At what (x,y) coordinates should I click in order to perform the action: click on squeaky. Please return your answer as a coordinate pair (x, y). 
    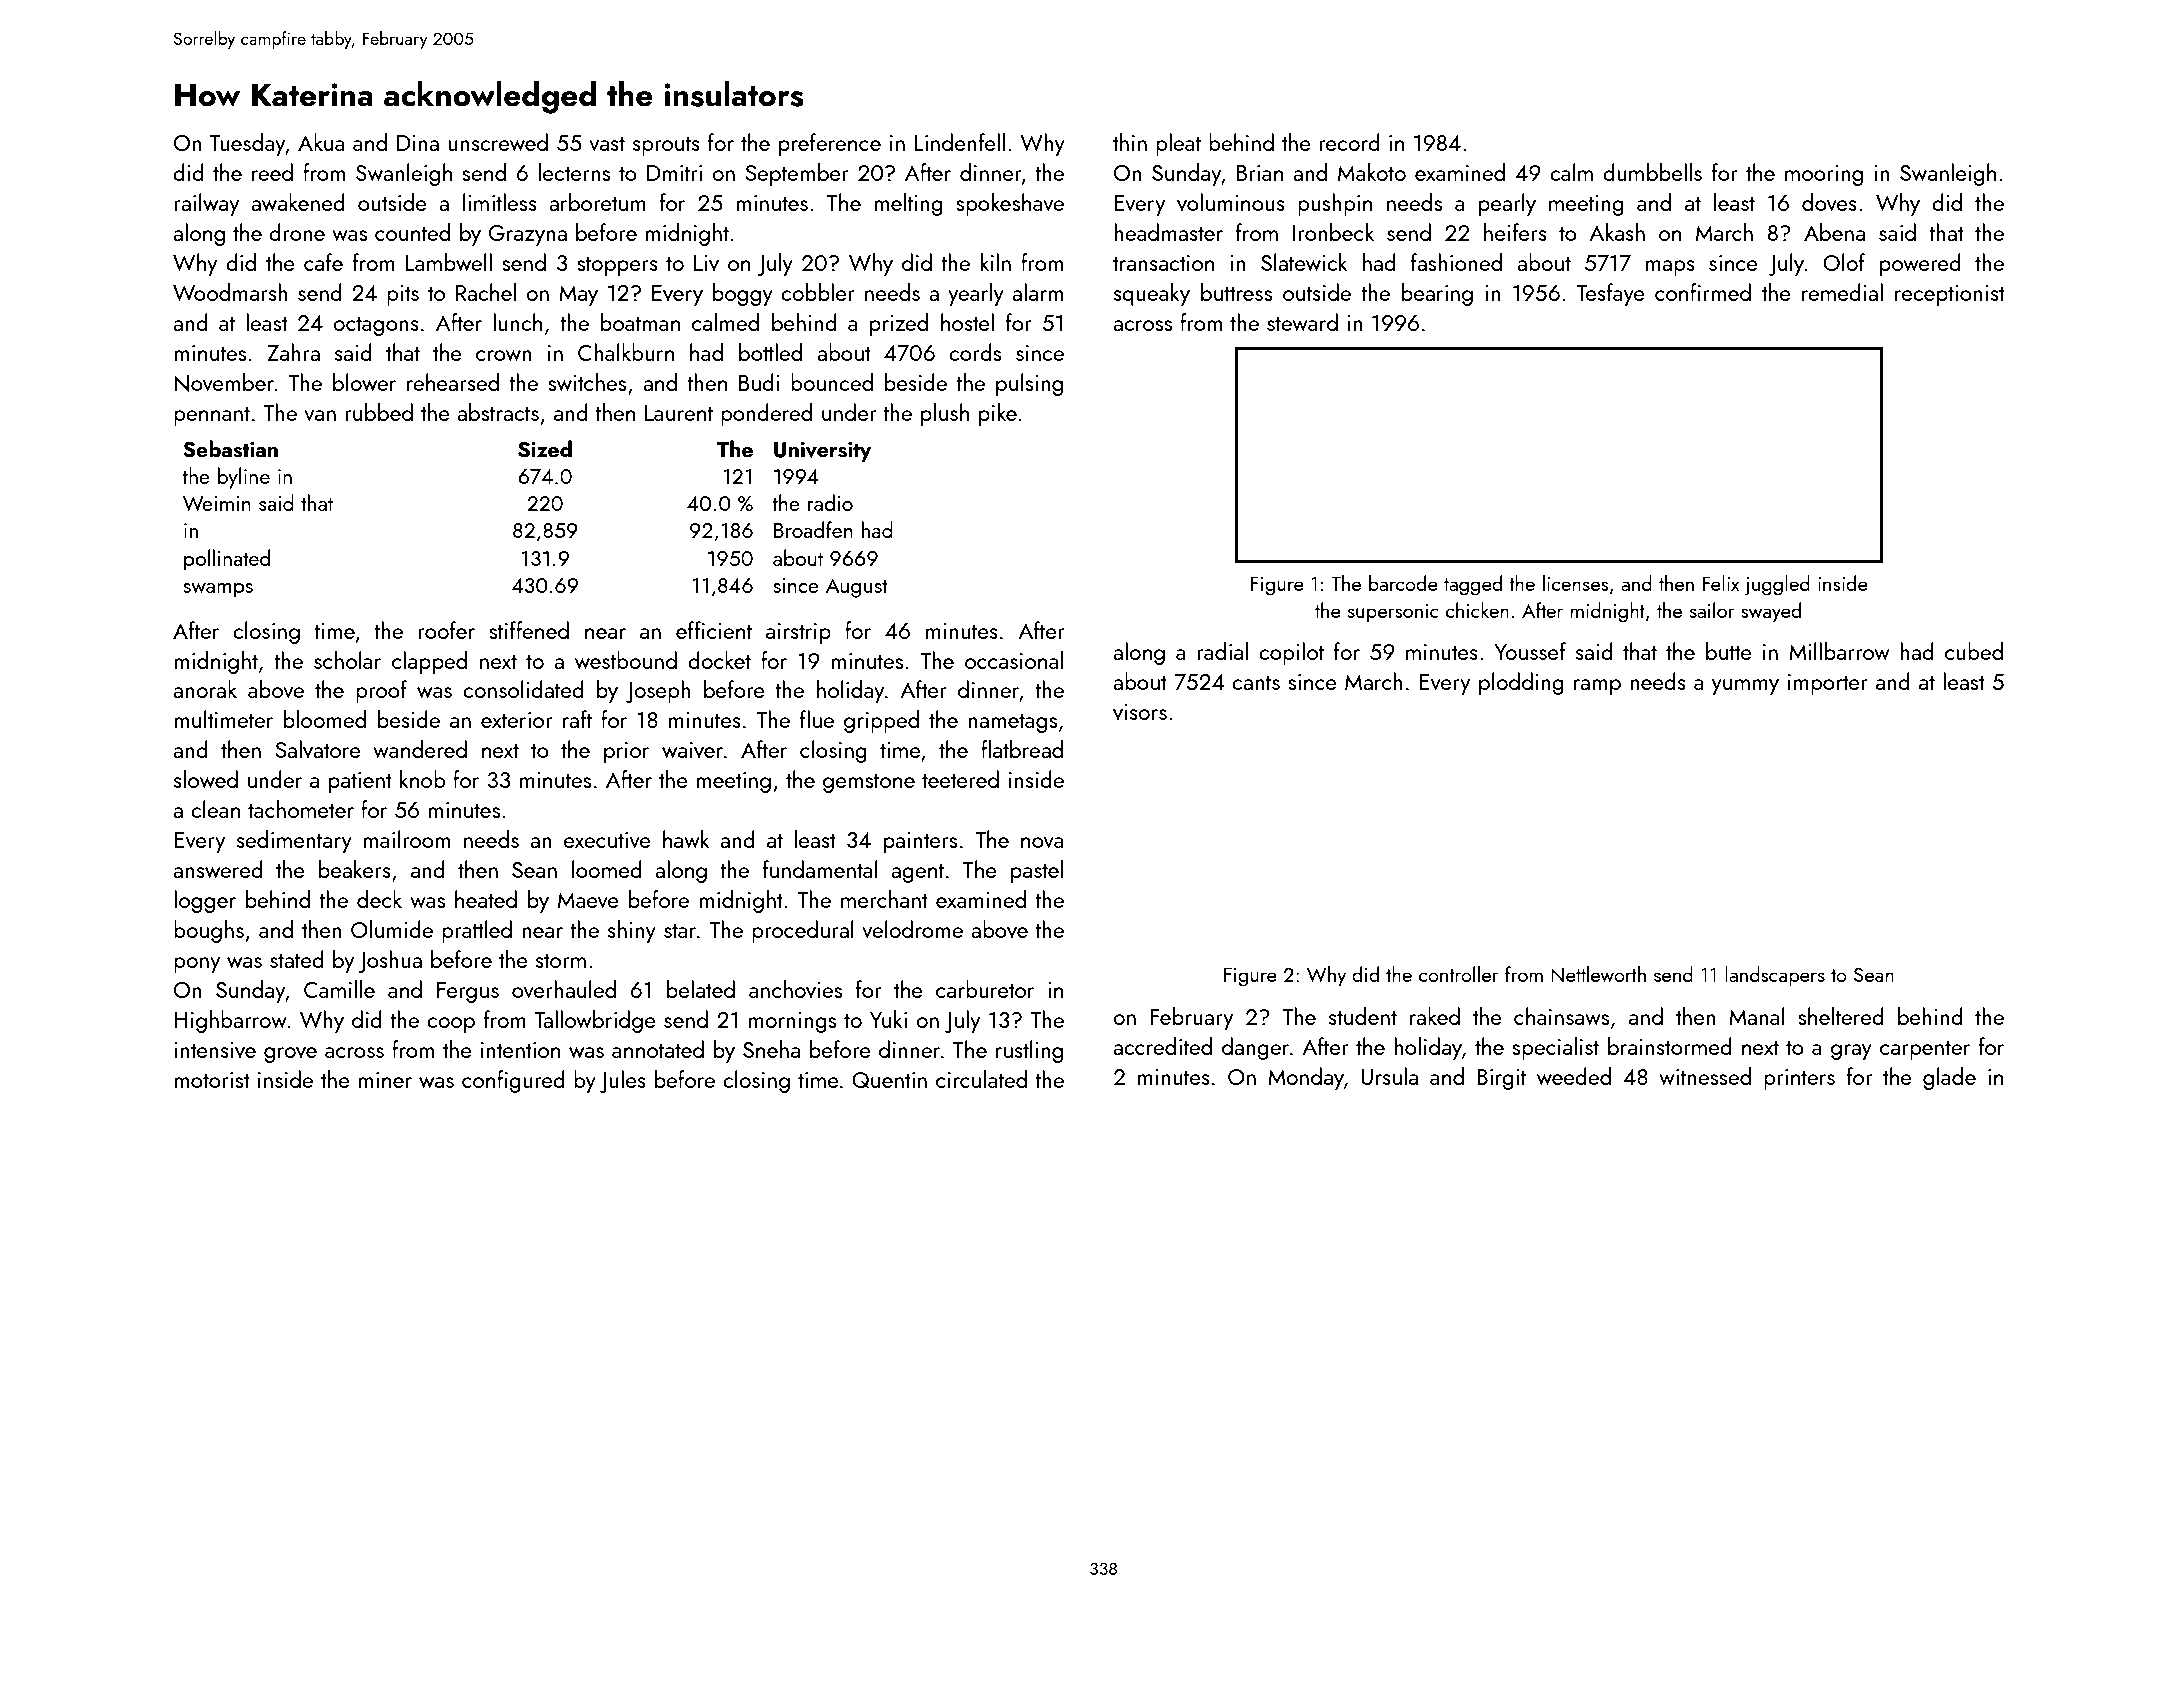
    Looking at the image, I should click on (1152, 294).
